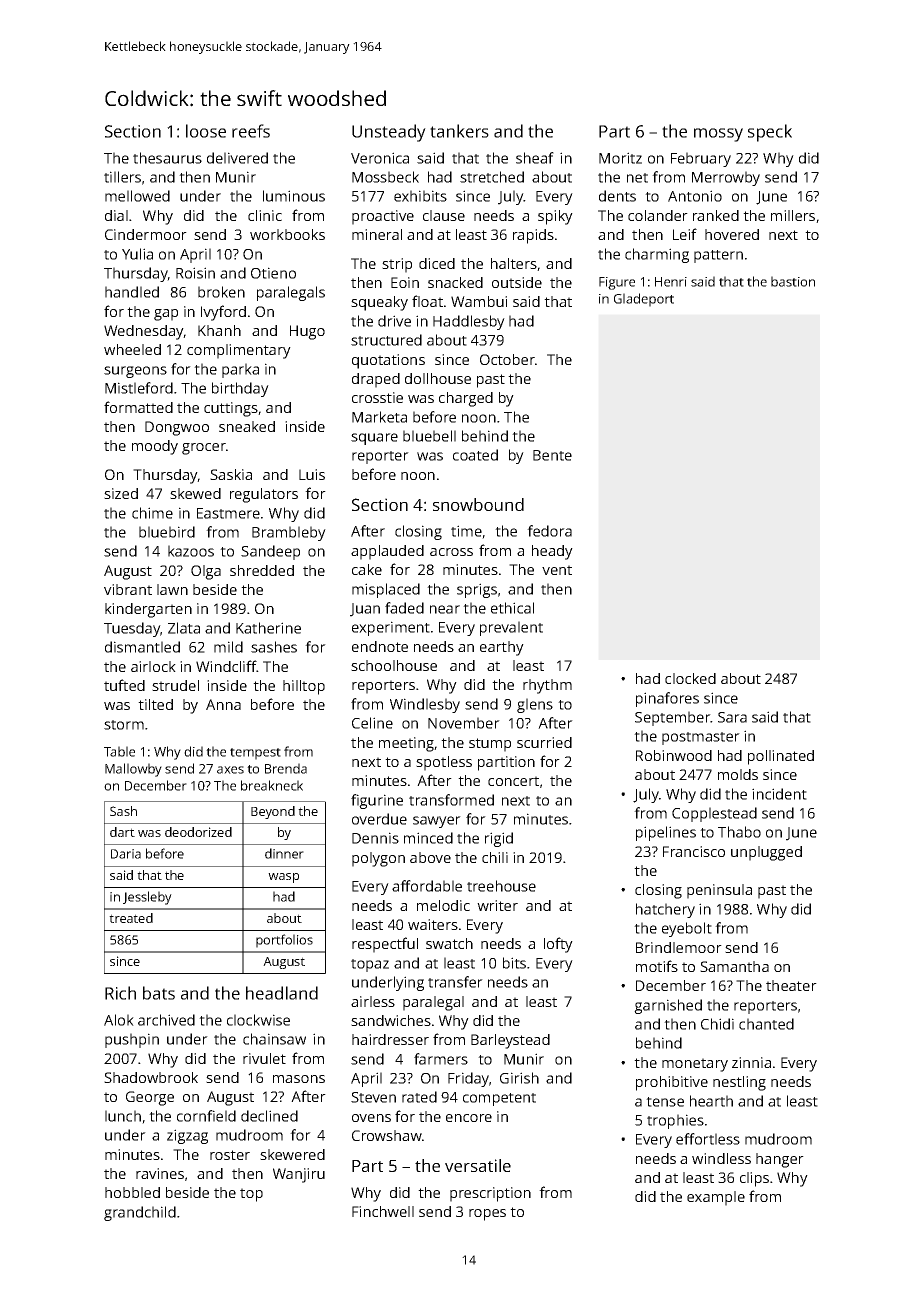 The image size is (924, 1308). I want to click on mild, so click(228, 647).
